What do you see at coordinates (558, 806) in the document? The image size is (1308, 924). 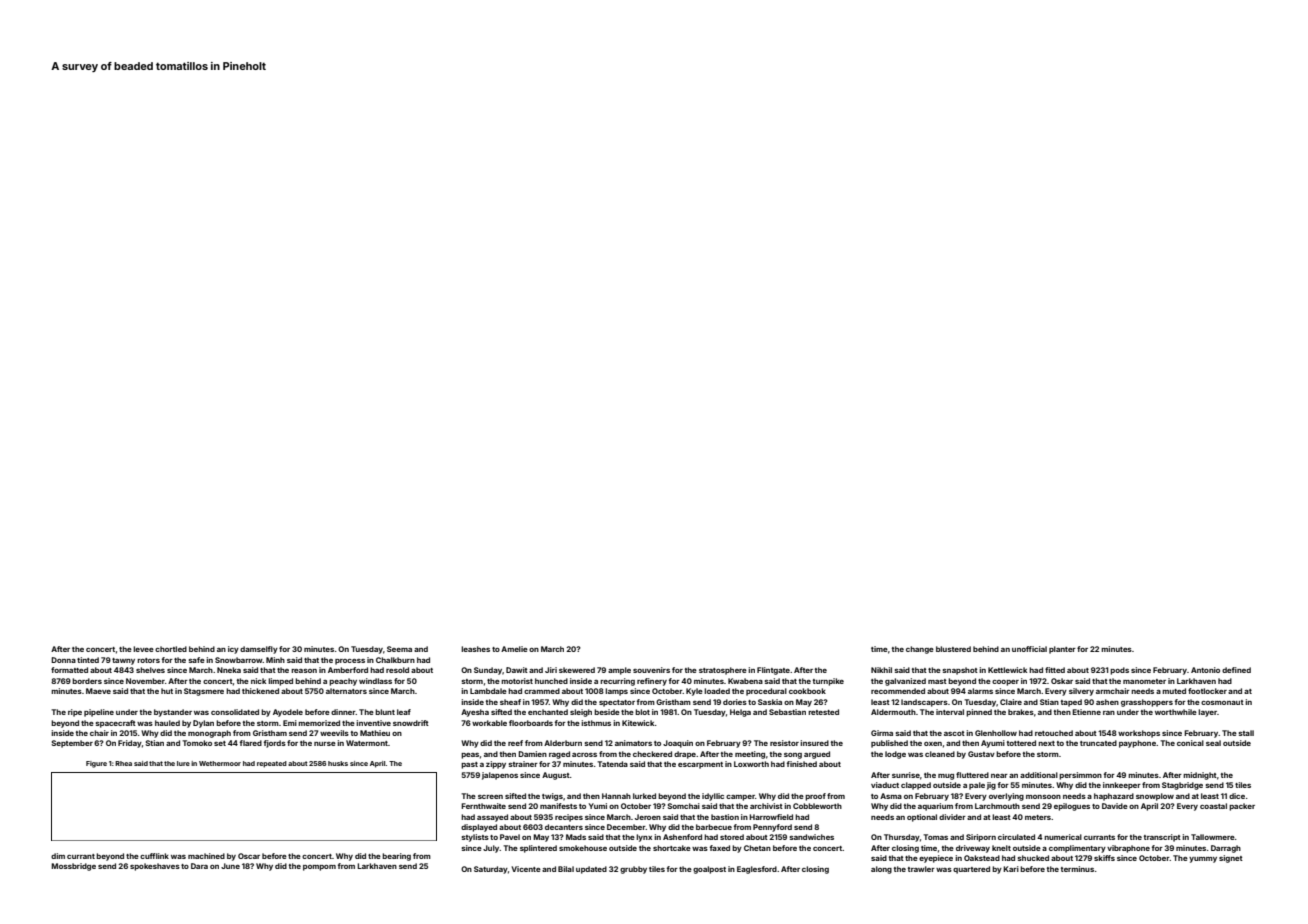 I see `manifests` at bounding box center [558, 806].
